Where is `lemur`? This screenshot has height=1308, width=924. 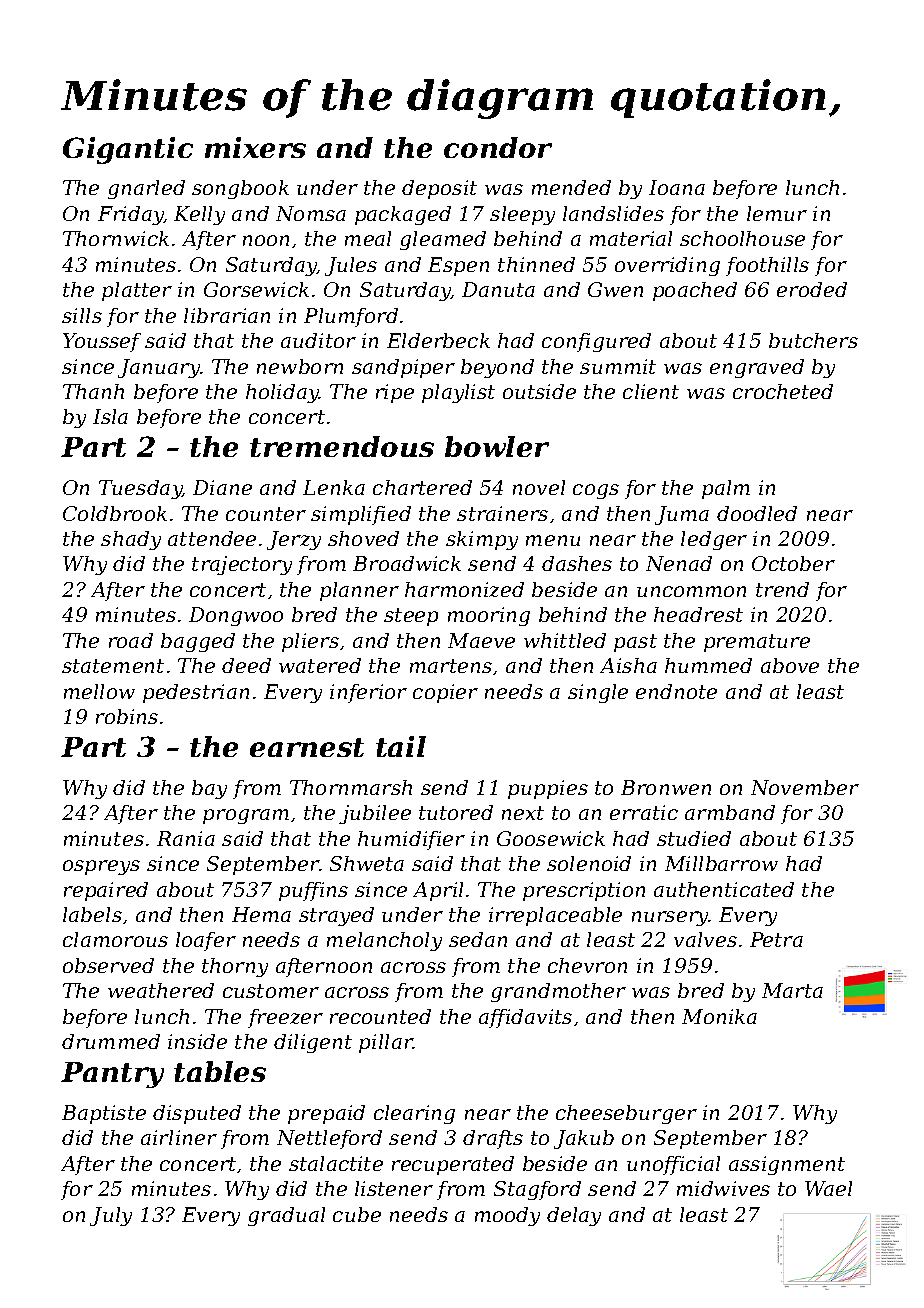 lemur is located at coordinates (777, 213).
